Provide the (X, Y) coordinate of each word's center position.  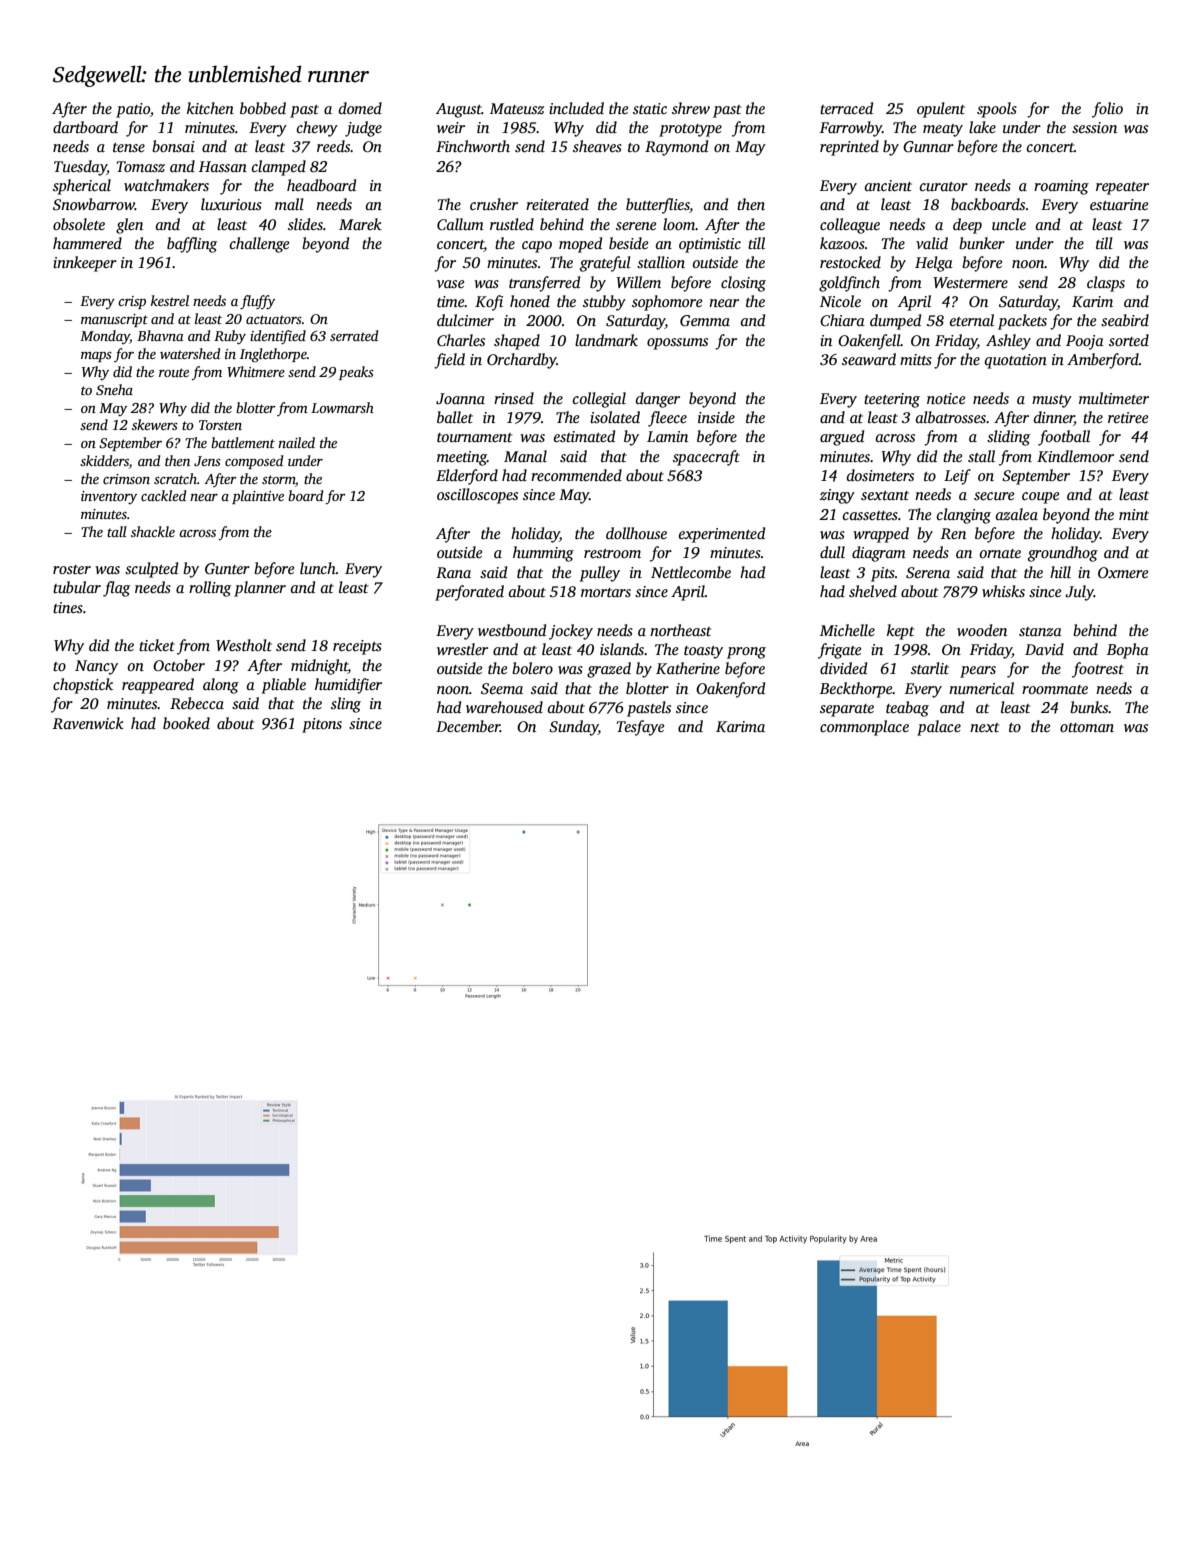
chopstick (83, 686)
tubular (77, 587)
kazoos (842, 243)
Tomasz (140, 166)
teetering (892, 400)
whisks (1003, 591)
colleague (850, 226)
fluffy (257, 302)
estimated (584, 436)
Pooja (1085, 342)
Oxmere (1123, 572)
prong (746, 653)
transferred (544, 284)
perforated (469, 593)
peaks (356, 373)
